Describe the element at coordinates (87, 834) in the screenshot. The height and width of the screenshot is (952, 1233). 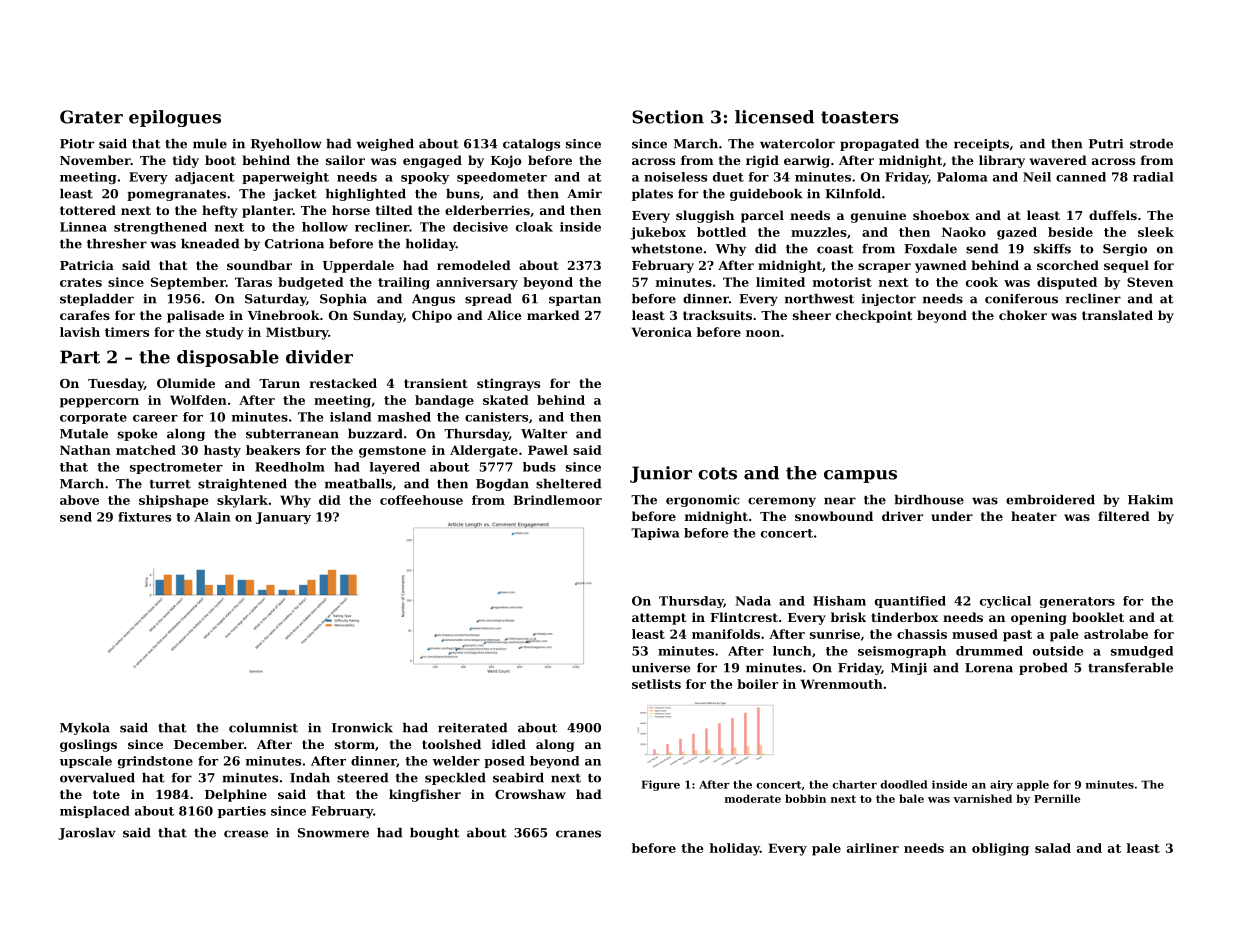
I see `Jaroslav` at that location.
